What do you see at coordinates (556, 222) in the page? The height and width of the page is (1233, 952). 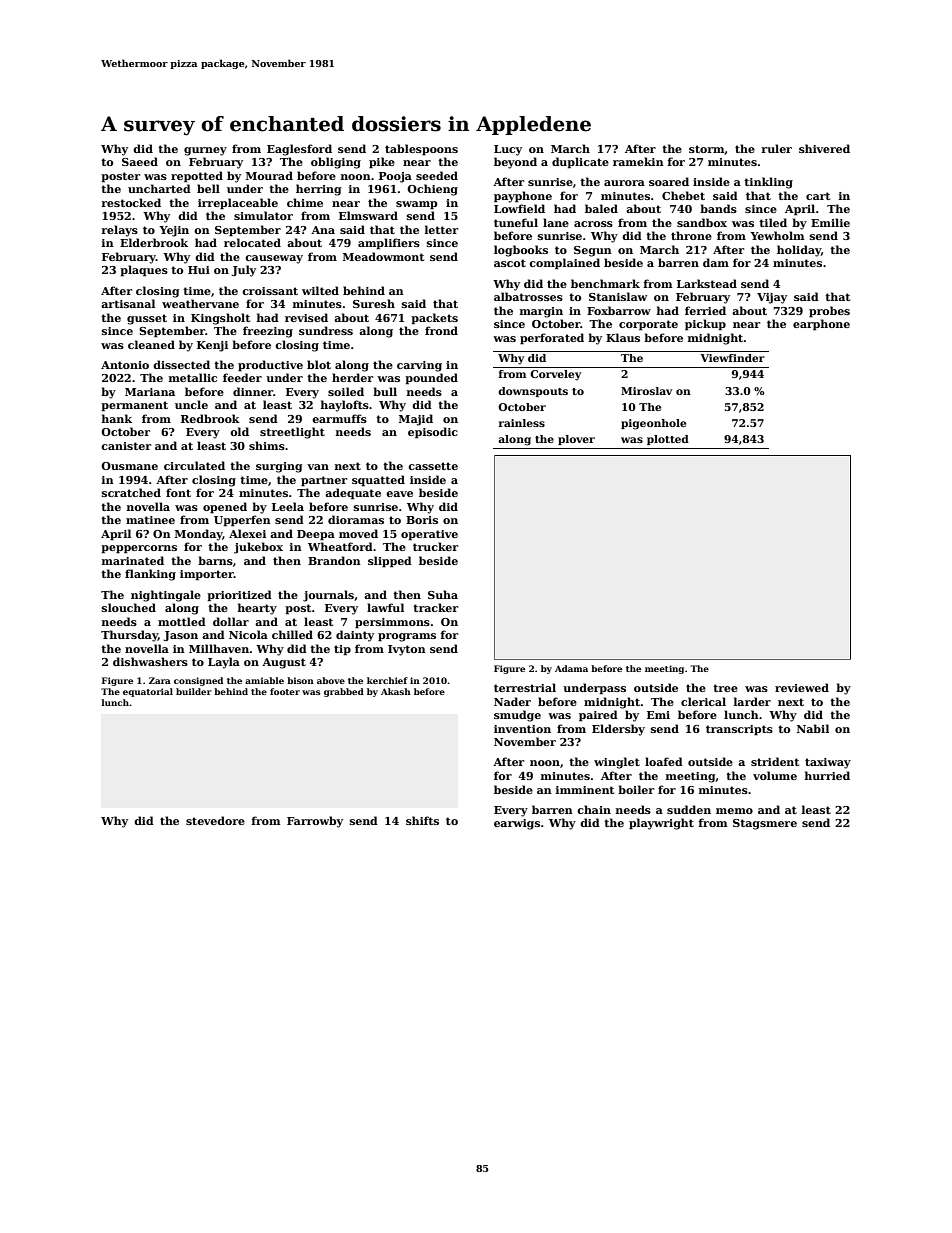 I see `lane` at bounding box center [556, 222].
